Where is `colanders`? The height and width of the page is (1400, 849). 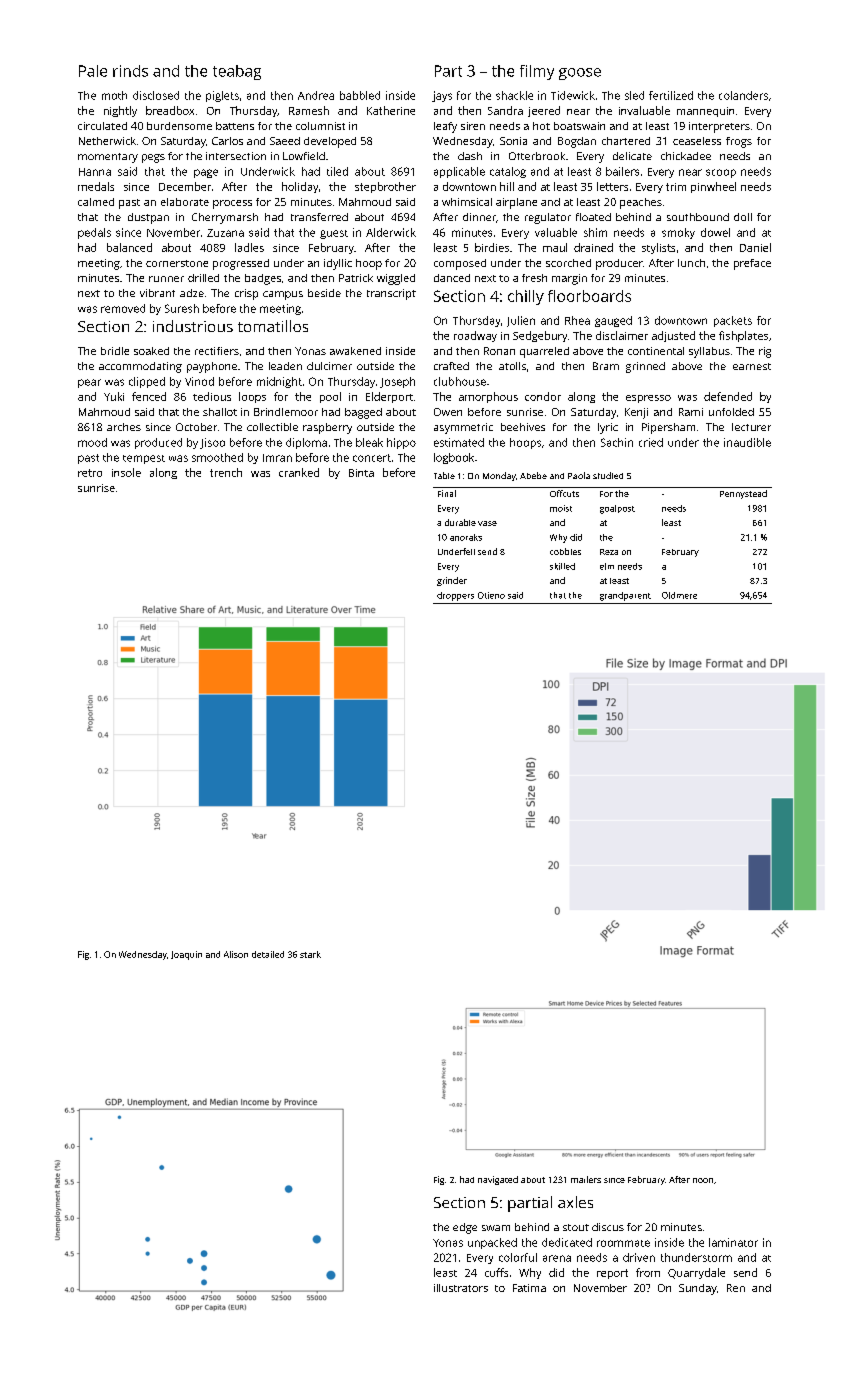
colanders is located at coordinates (743, 95).
